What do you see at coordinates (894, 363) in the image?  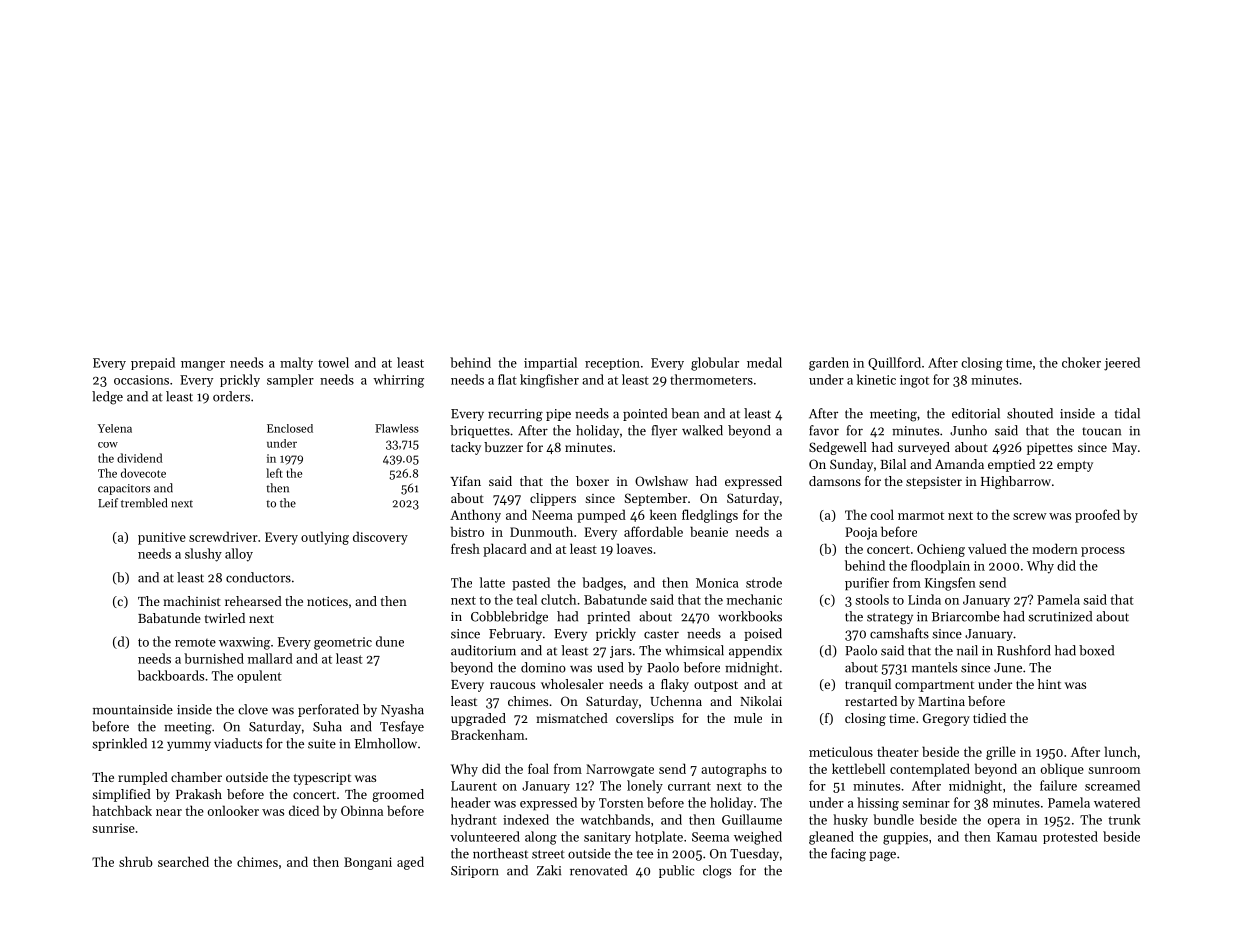 I see `Quillford` at bounding box center [894, 363].
